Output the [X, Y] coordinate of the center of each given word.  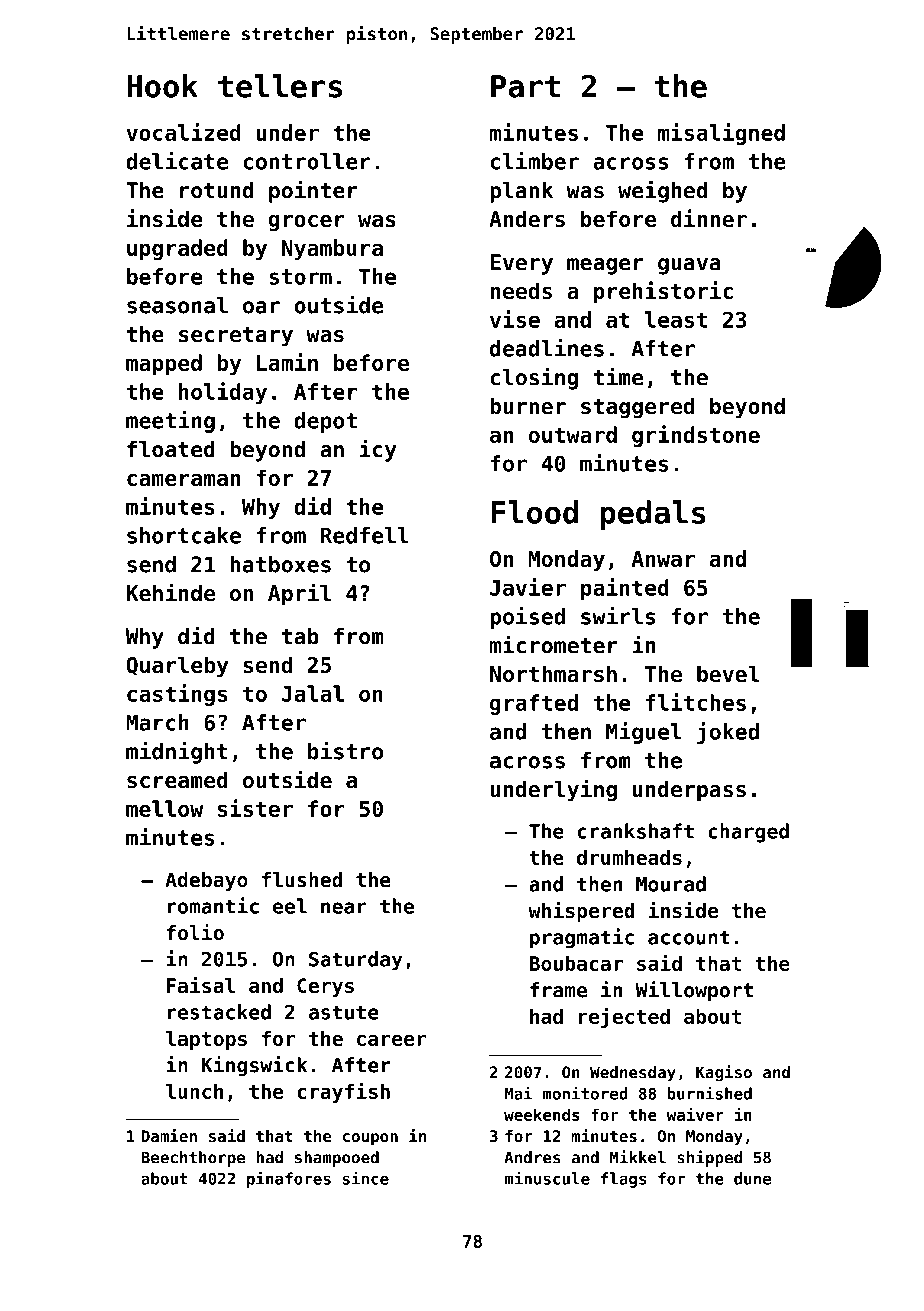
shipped [709, 1158]
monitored [585, 1093]
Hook [162, 86]
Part [525, 86]
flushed [302, 880]
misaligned [721, 134]
